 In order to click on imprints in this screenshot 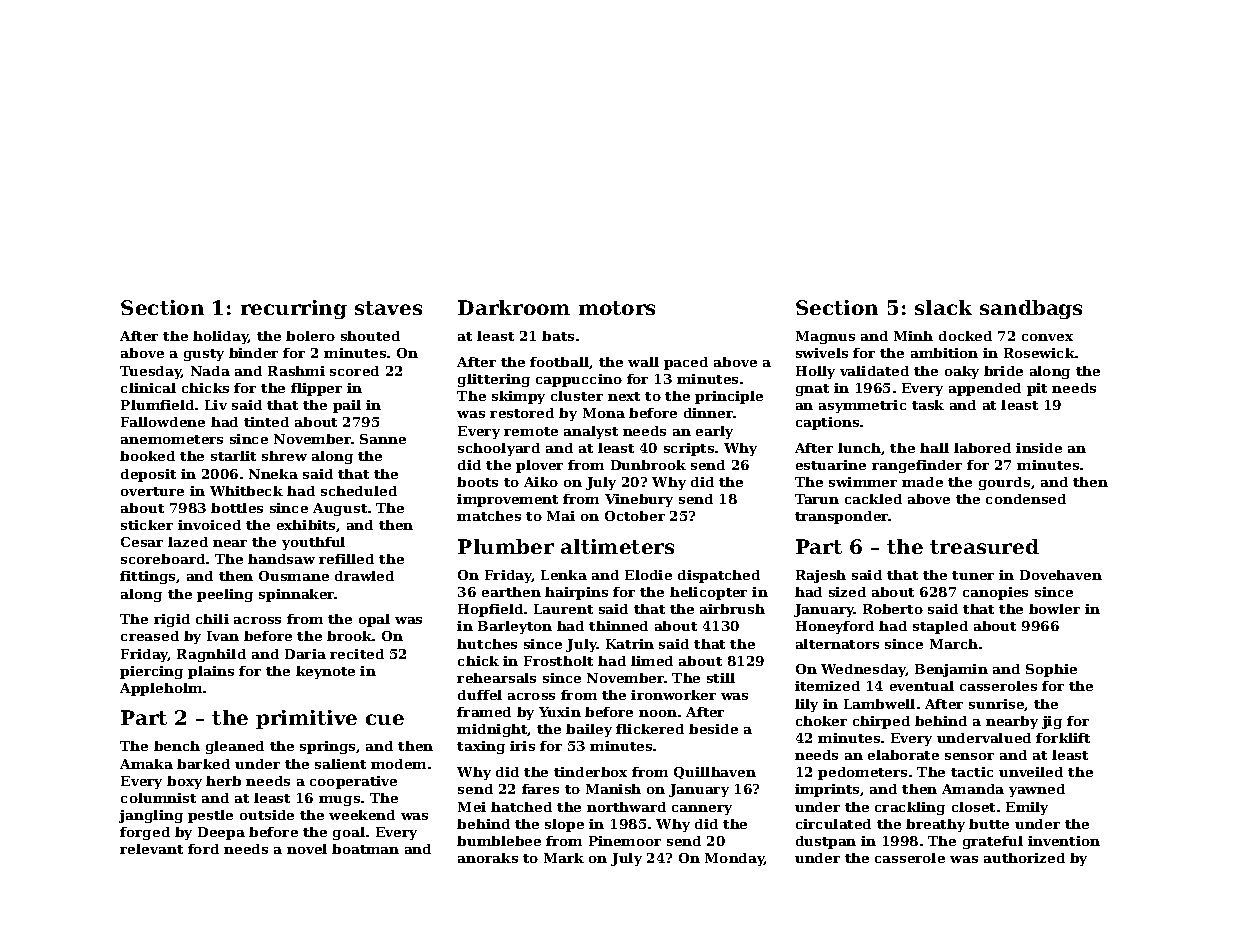, I will do `click(827, 790)`.
